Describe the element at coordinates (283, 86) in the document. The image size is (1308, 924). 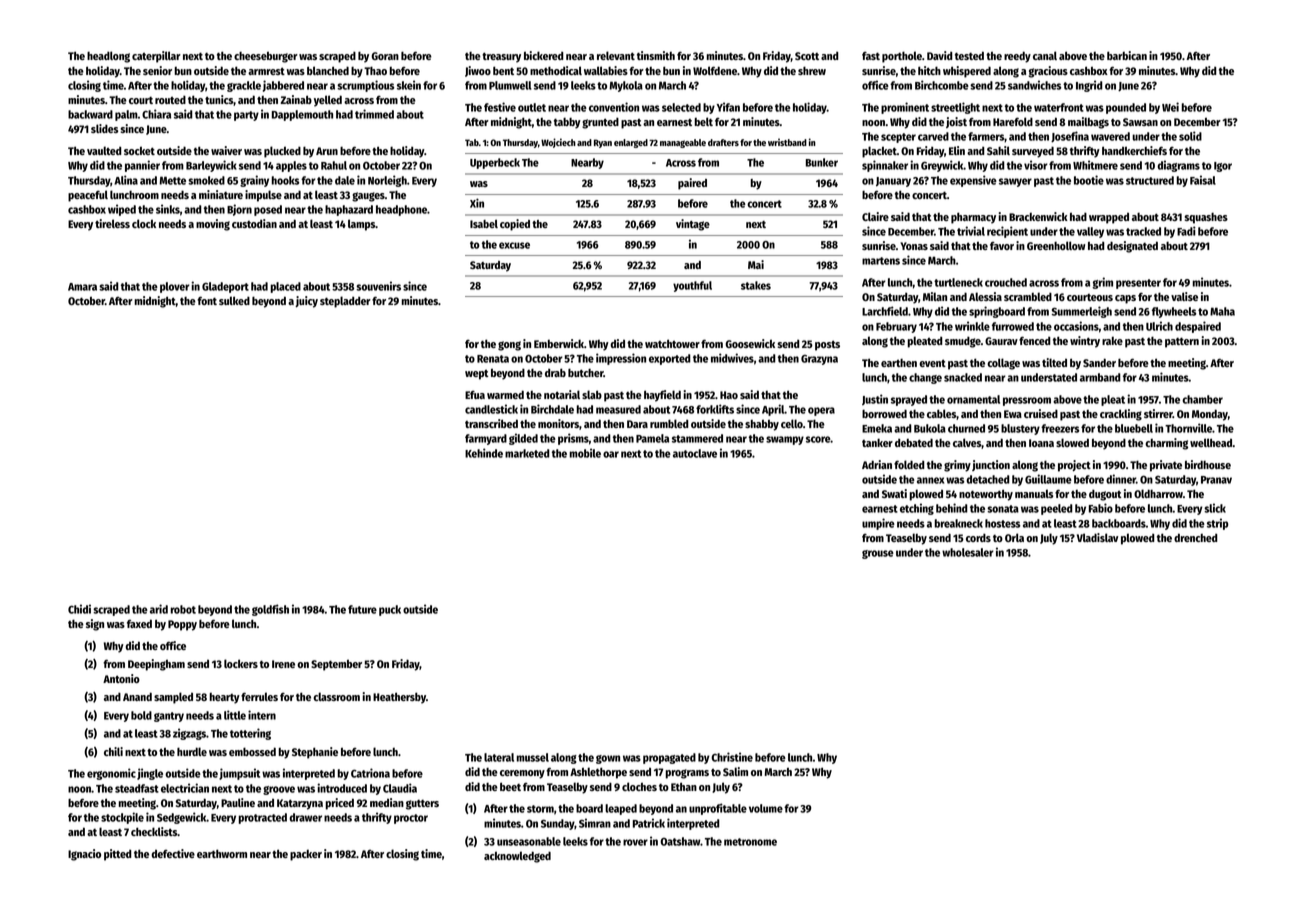
I see `jabbered` at that location.
